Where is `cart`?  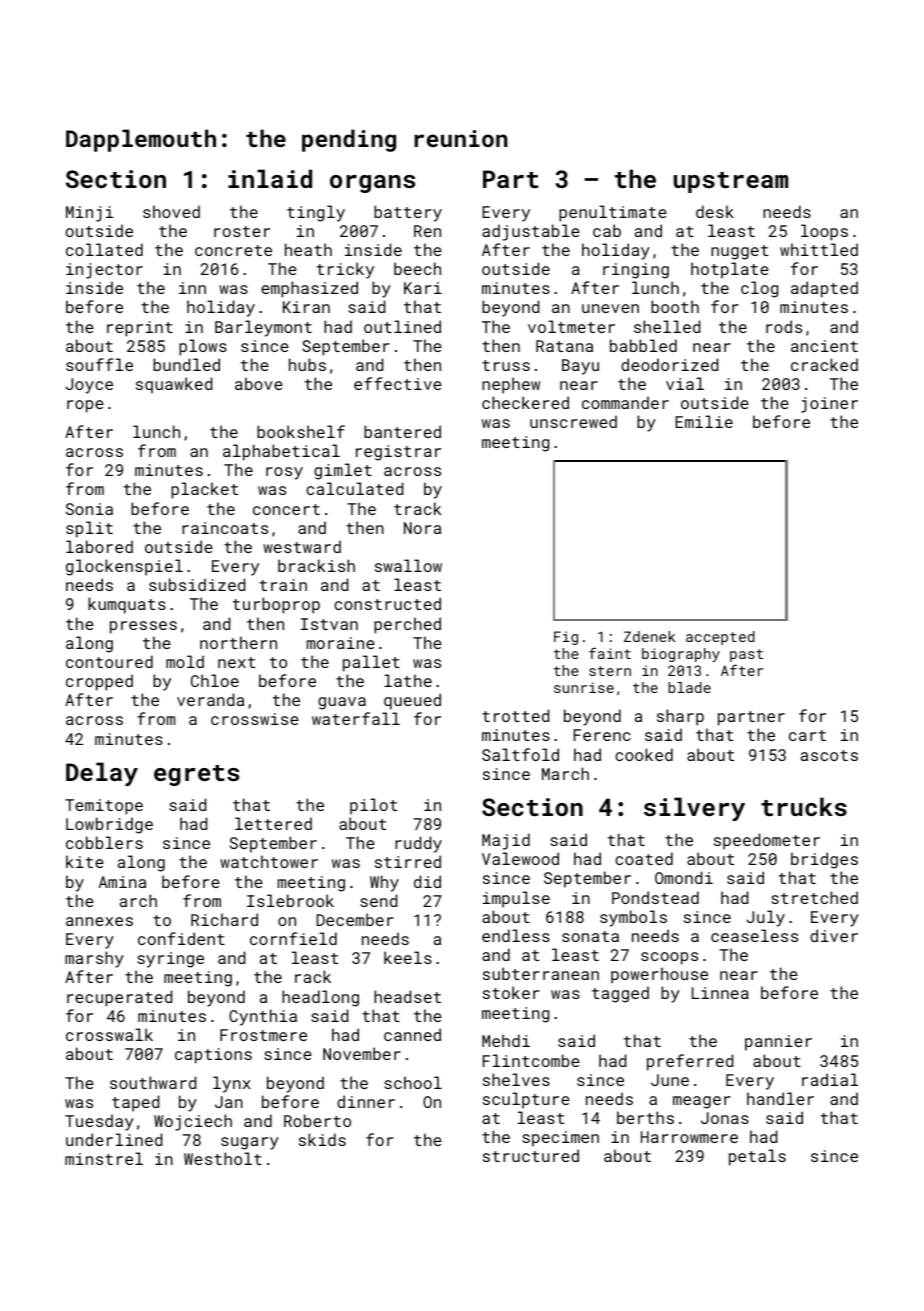
cart is located at coordinates (807, 735).
